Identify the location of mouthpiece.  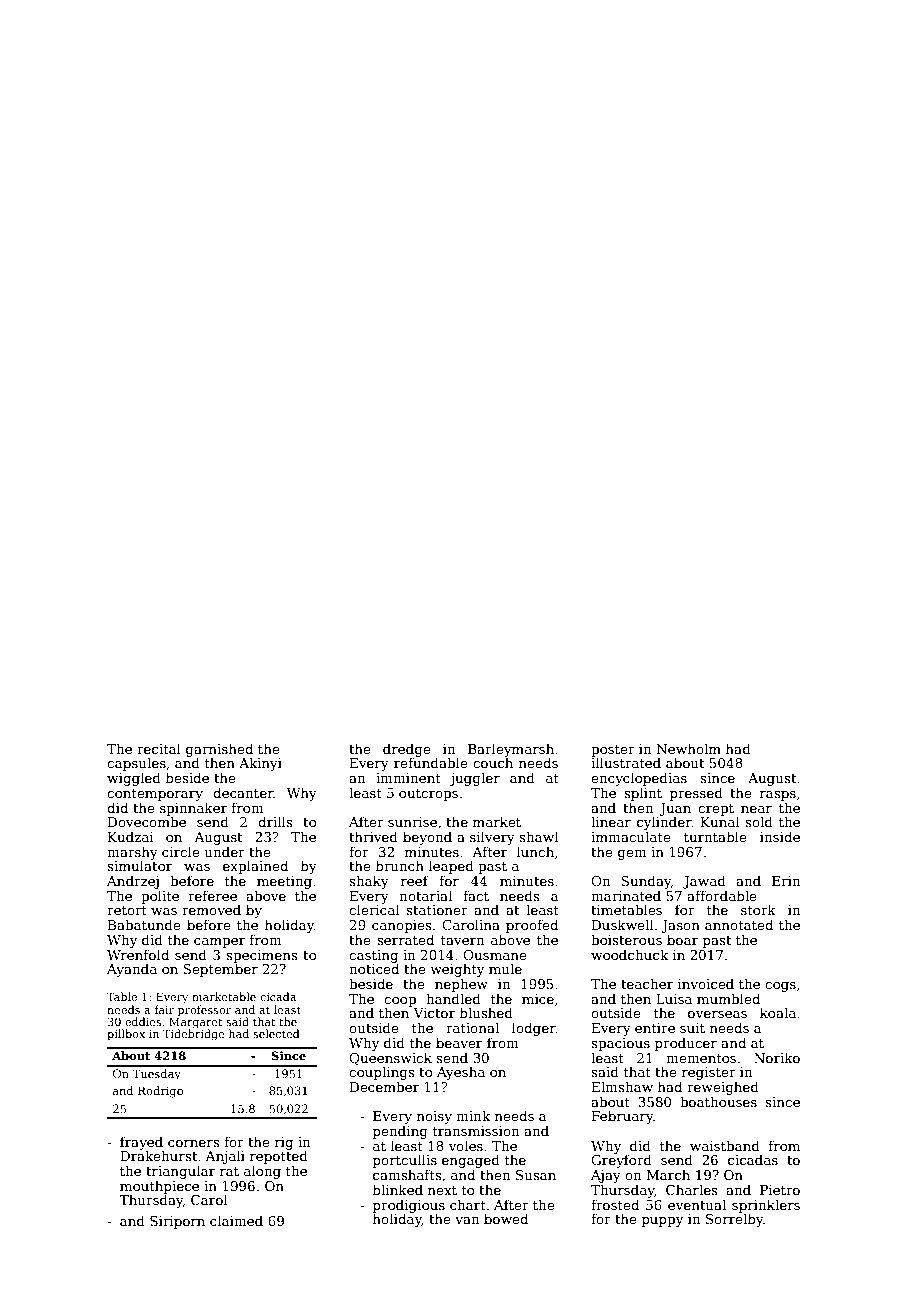
(159, 1187).
